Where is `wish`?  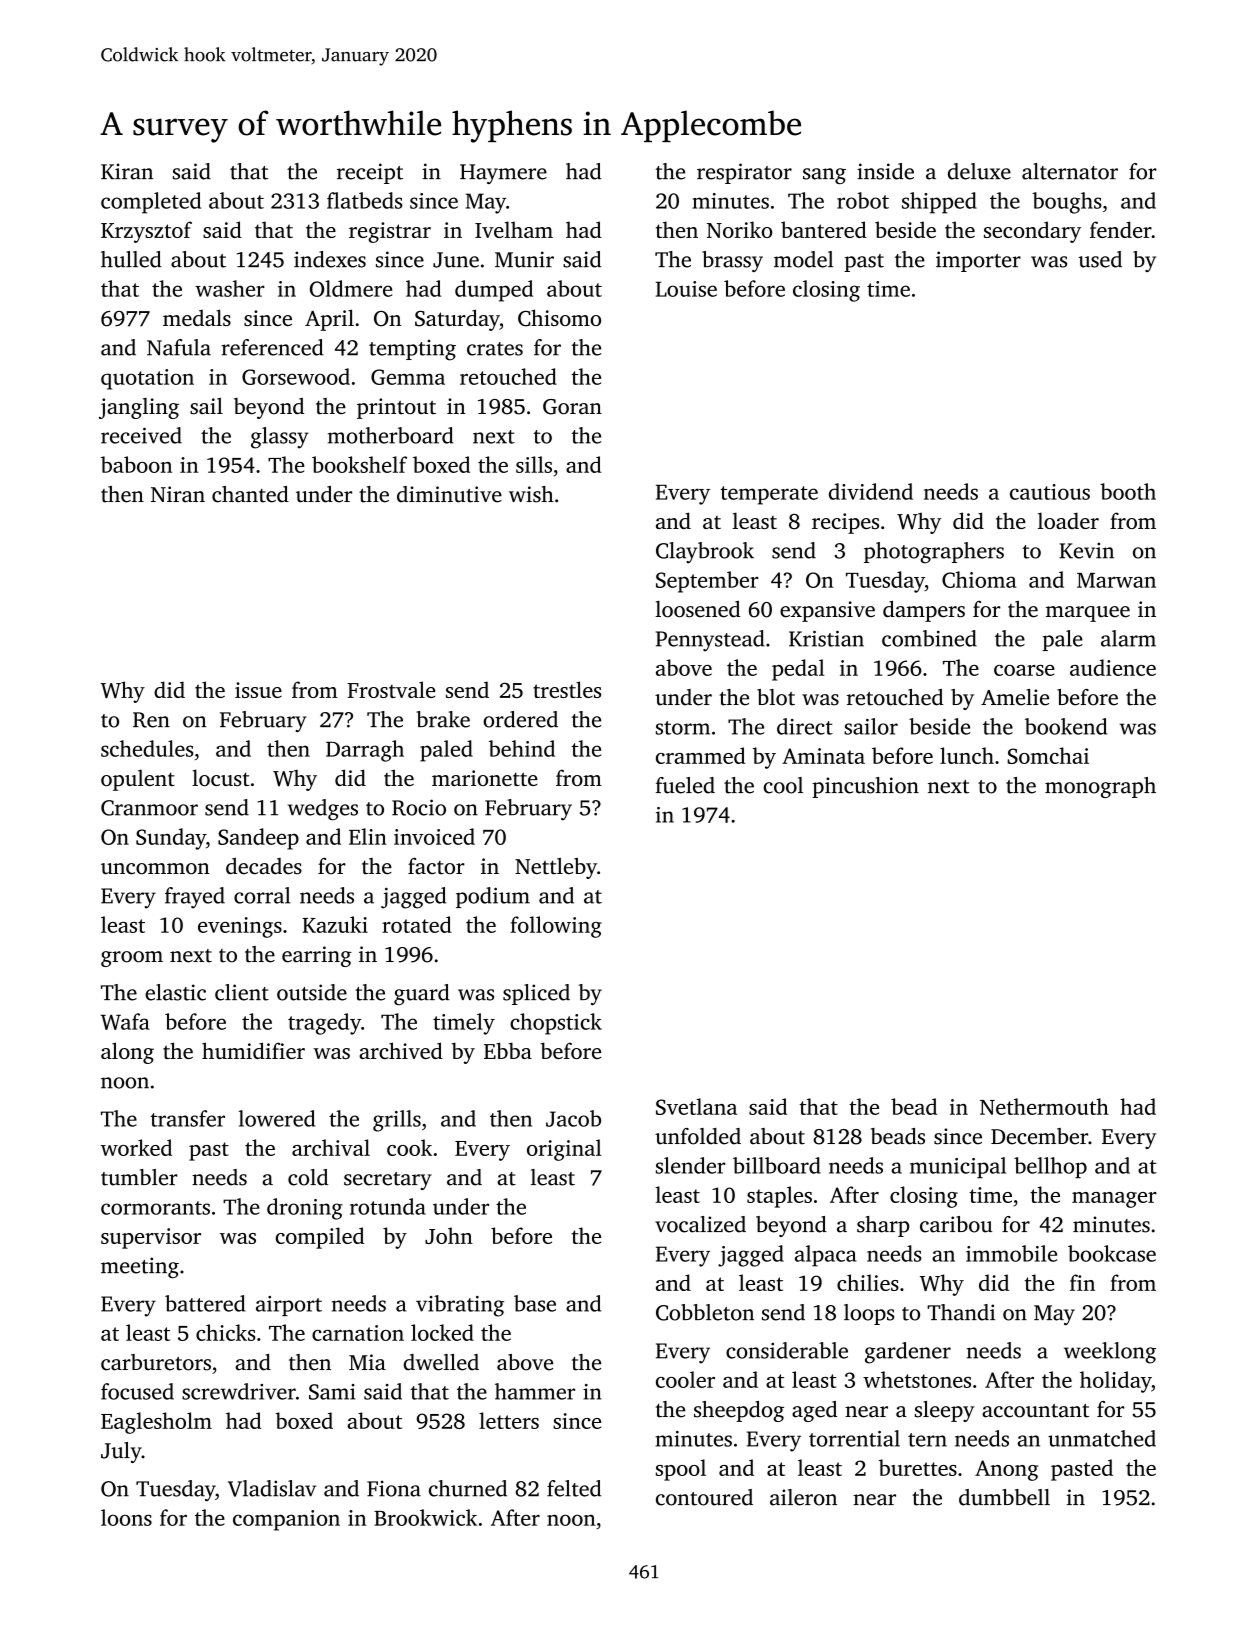 wish is located at coordinates (531, 494).
